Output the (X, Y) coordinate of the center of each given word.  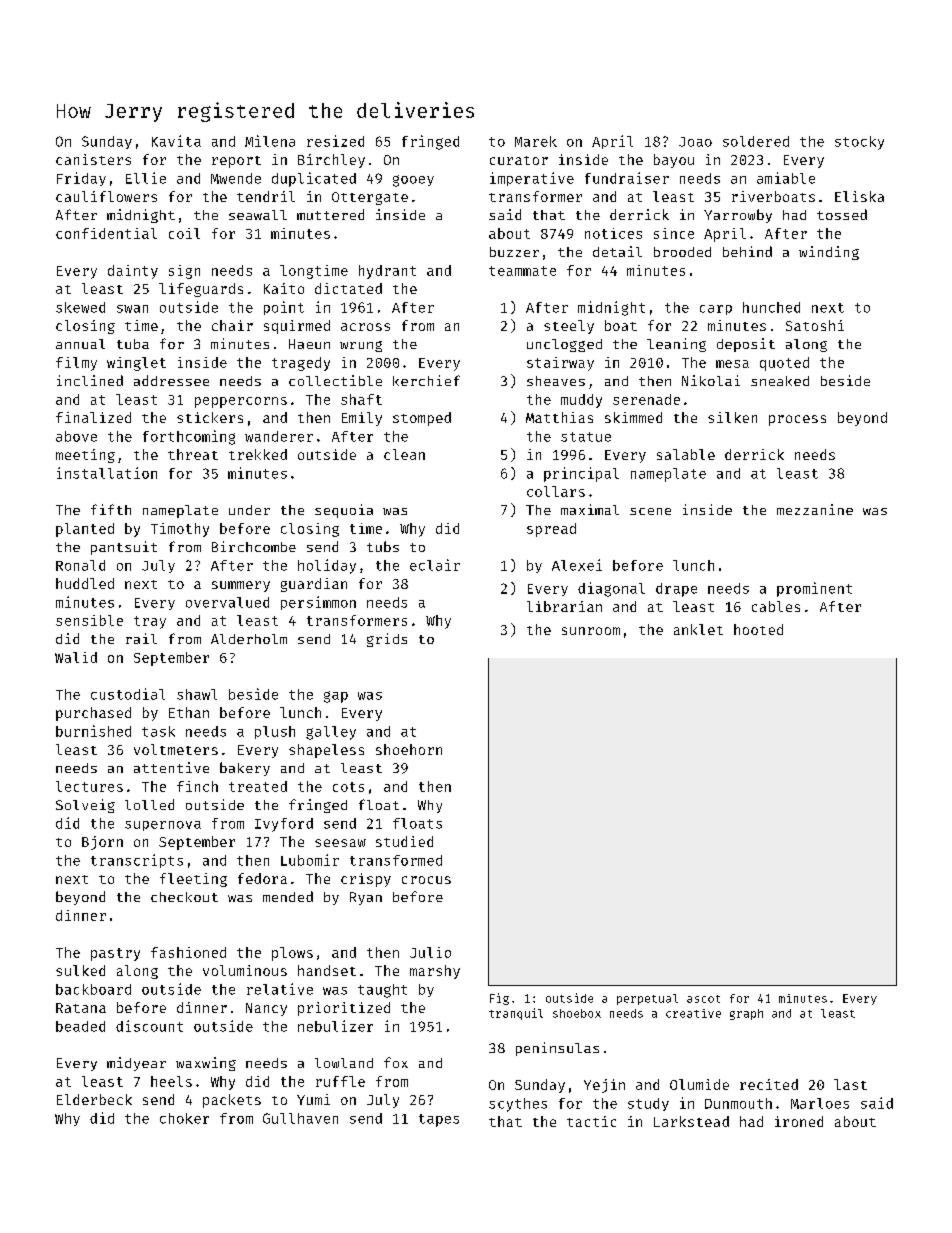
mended (288, 896)
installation (107, 473)
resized (335, 141)
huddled (85, 583)
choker (184, 1118)
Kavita (176, 141)
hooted (758, 629)
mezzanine (815, 509)
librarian (564, 606)
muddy (581, 401)
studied (404, 841)
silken (732, 417)
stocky (859, 143)
